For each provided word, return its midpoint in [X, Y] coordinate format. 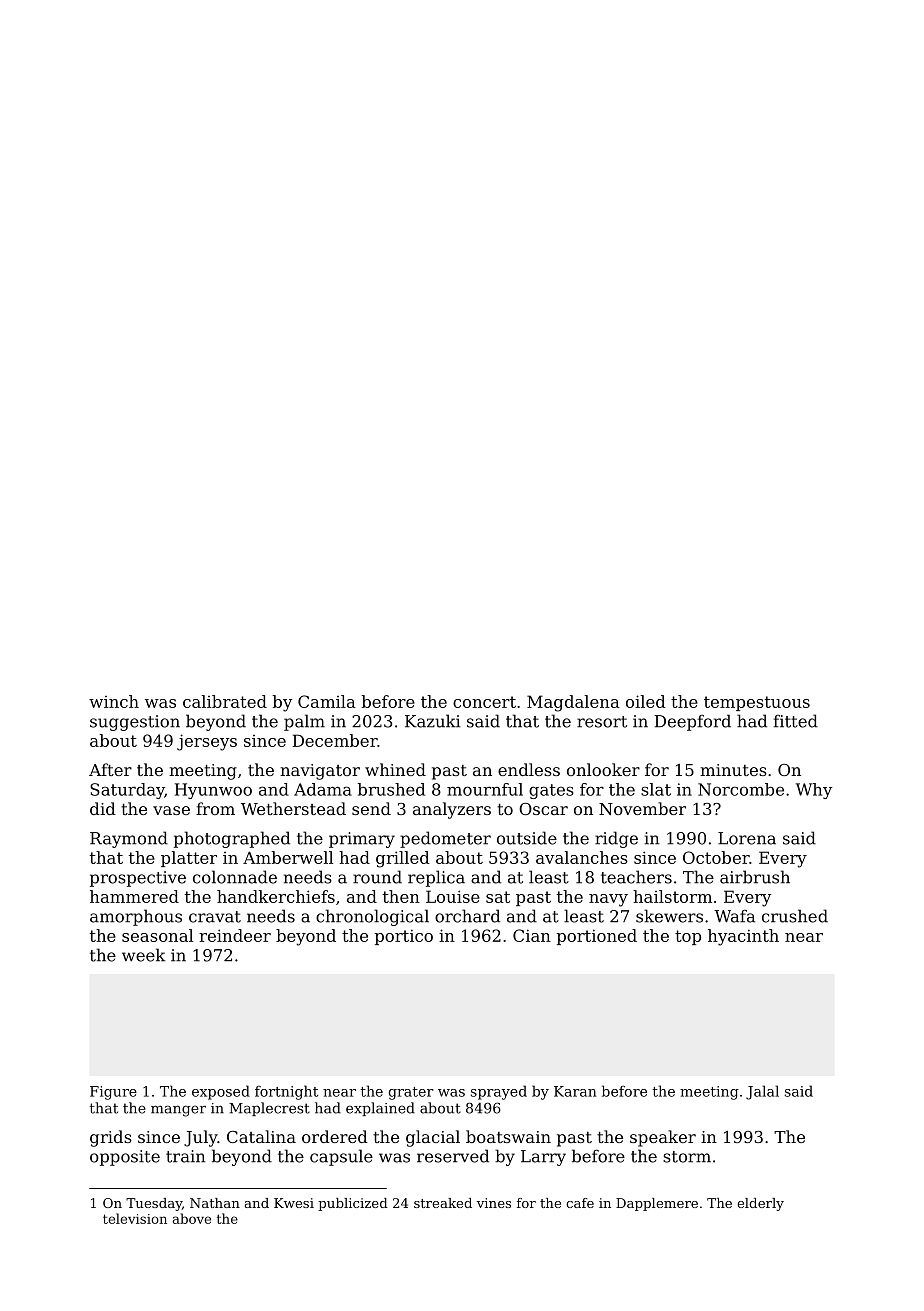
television [135, 1218]
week [143, 955]
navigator [320, 772]
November [642, 808]
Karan [575, 1091]
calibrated [225, 701]
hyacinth [743, 937]
